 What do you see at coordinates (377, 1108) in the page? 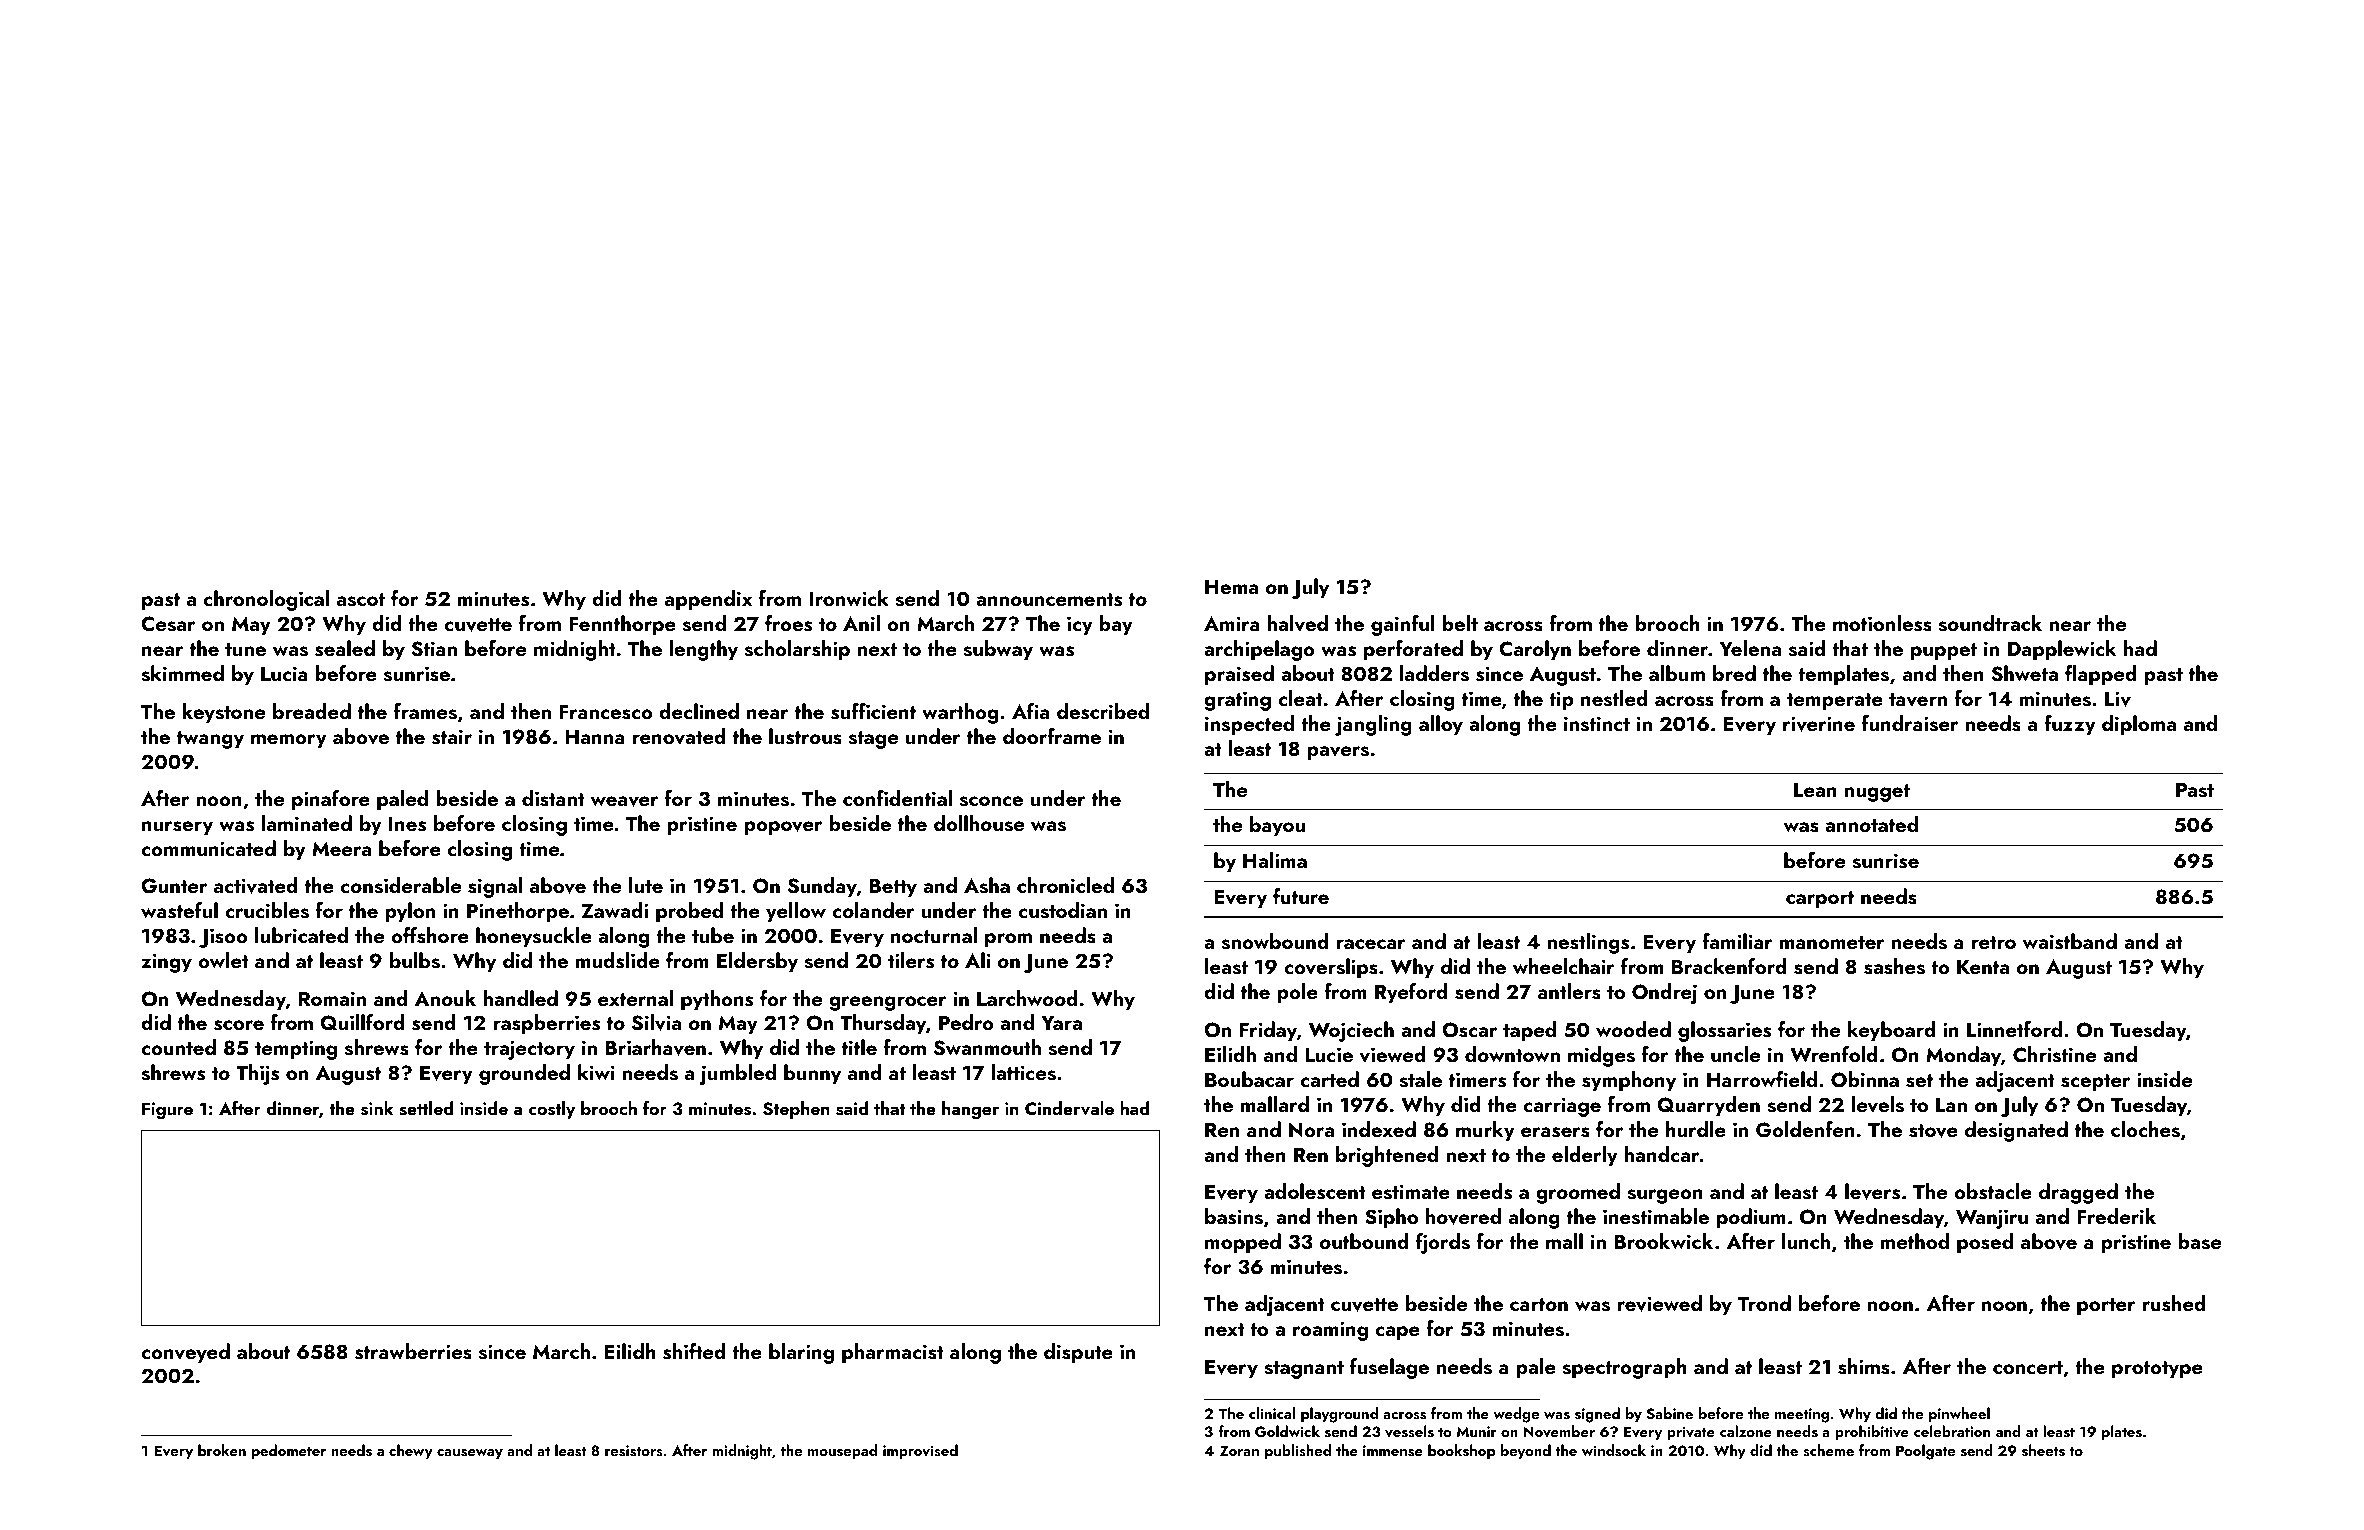
I see `sink` at bounding box center [377, 1108].
